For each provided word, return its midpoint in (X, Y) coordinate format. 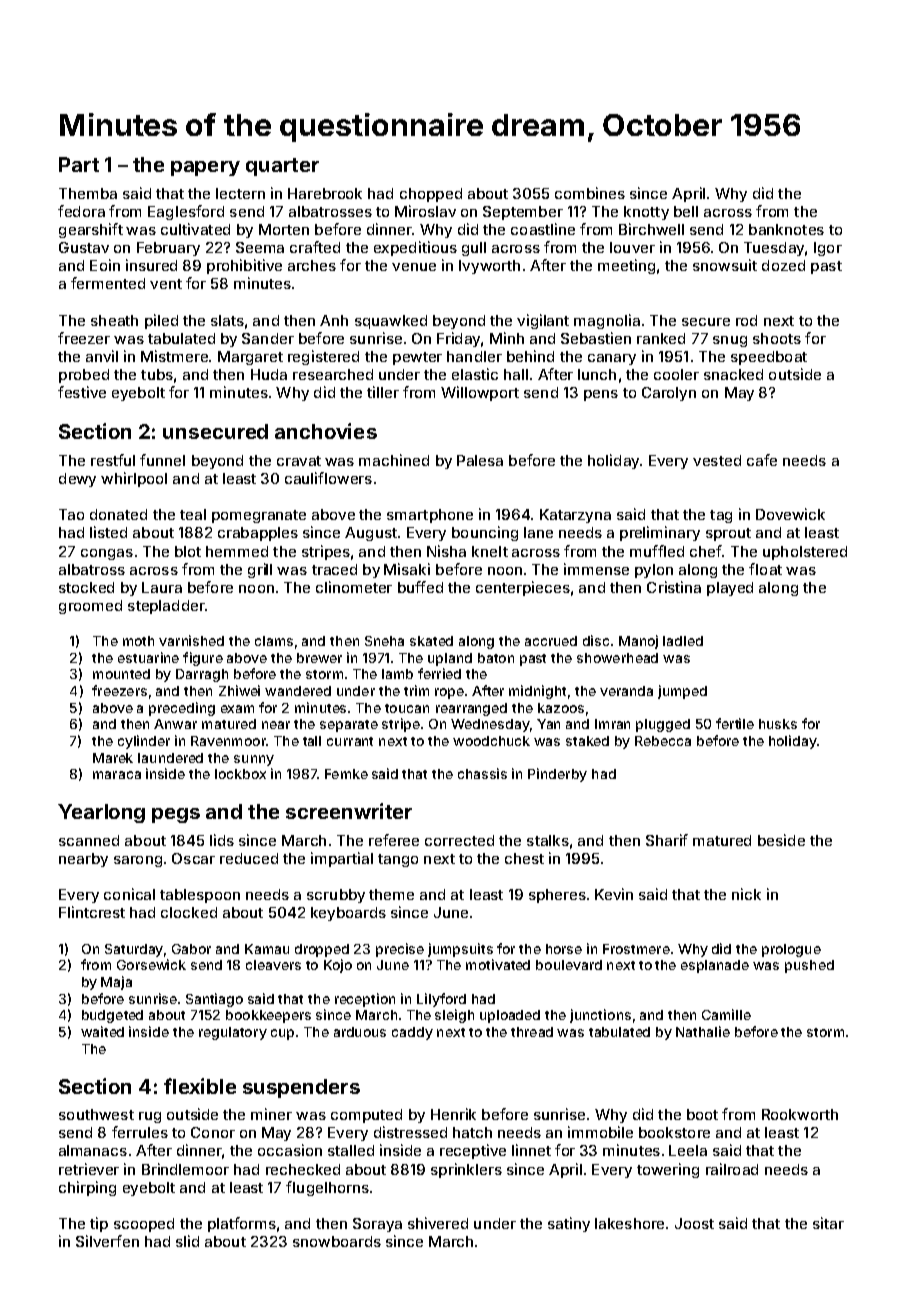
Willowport (480, 393)
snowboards (337, 1241)
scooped (144, 1225)
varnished (191, 640)
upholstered (805, 553)
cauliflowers (328, 478)
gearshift (91, 230)
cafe (762, 460)
